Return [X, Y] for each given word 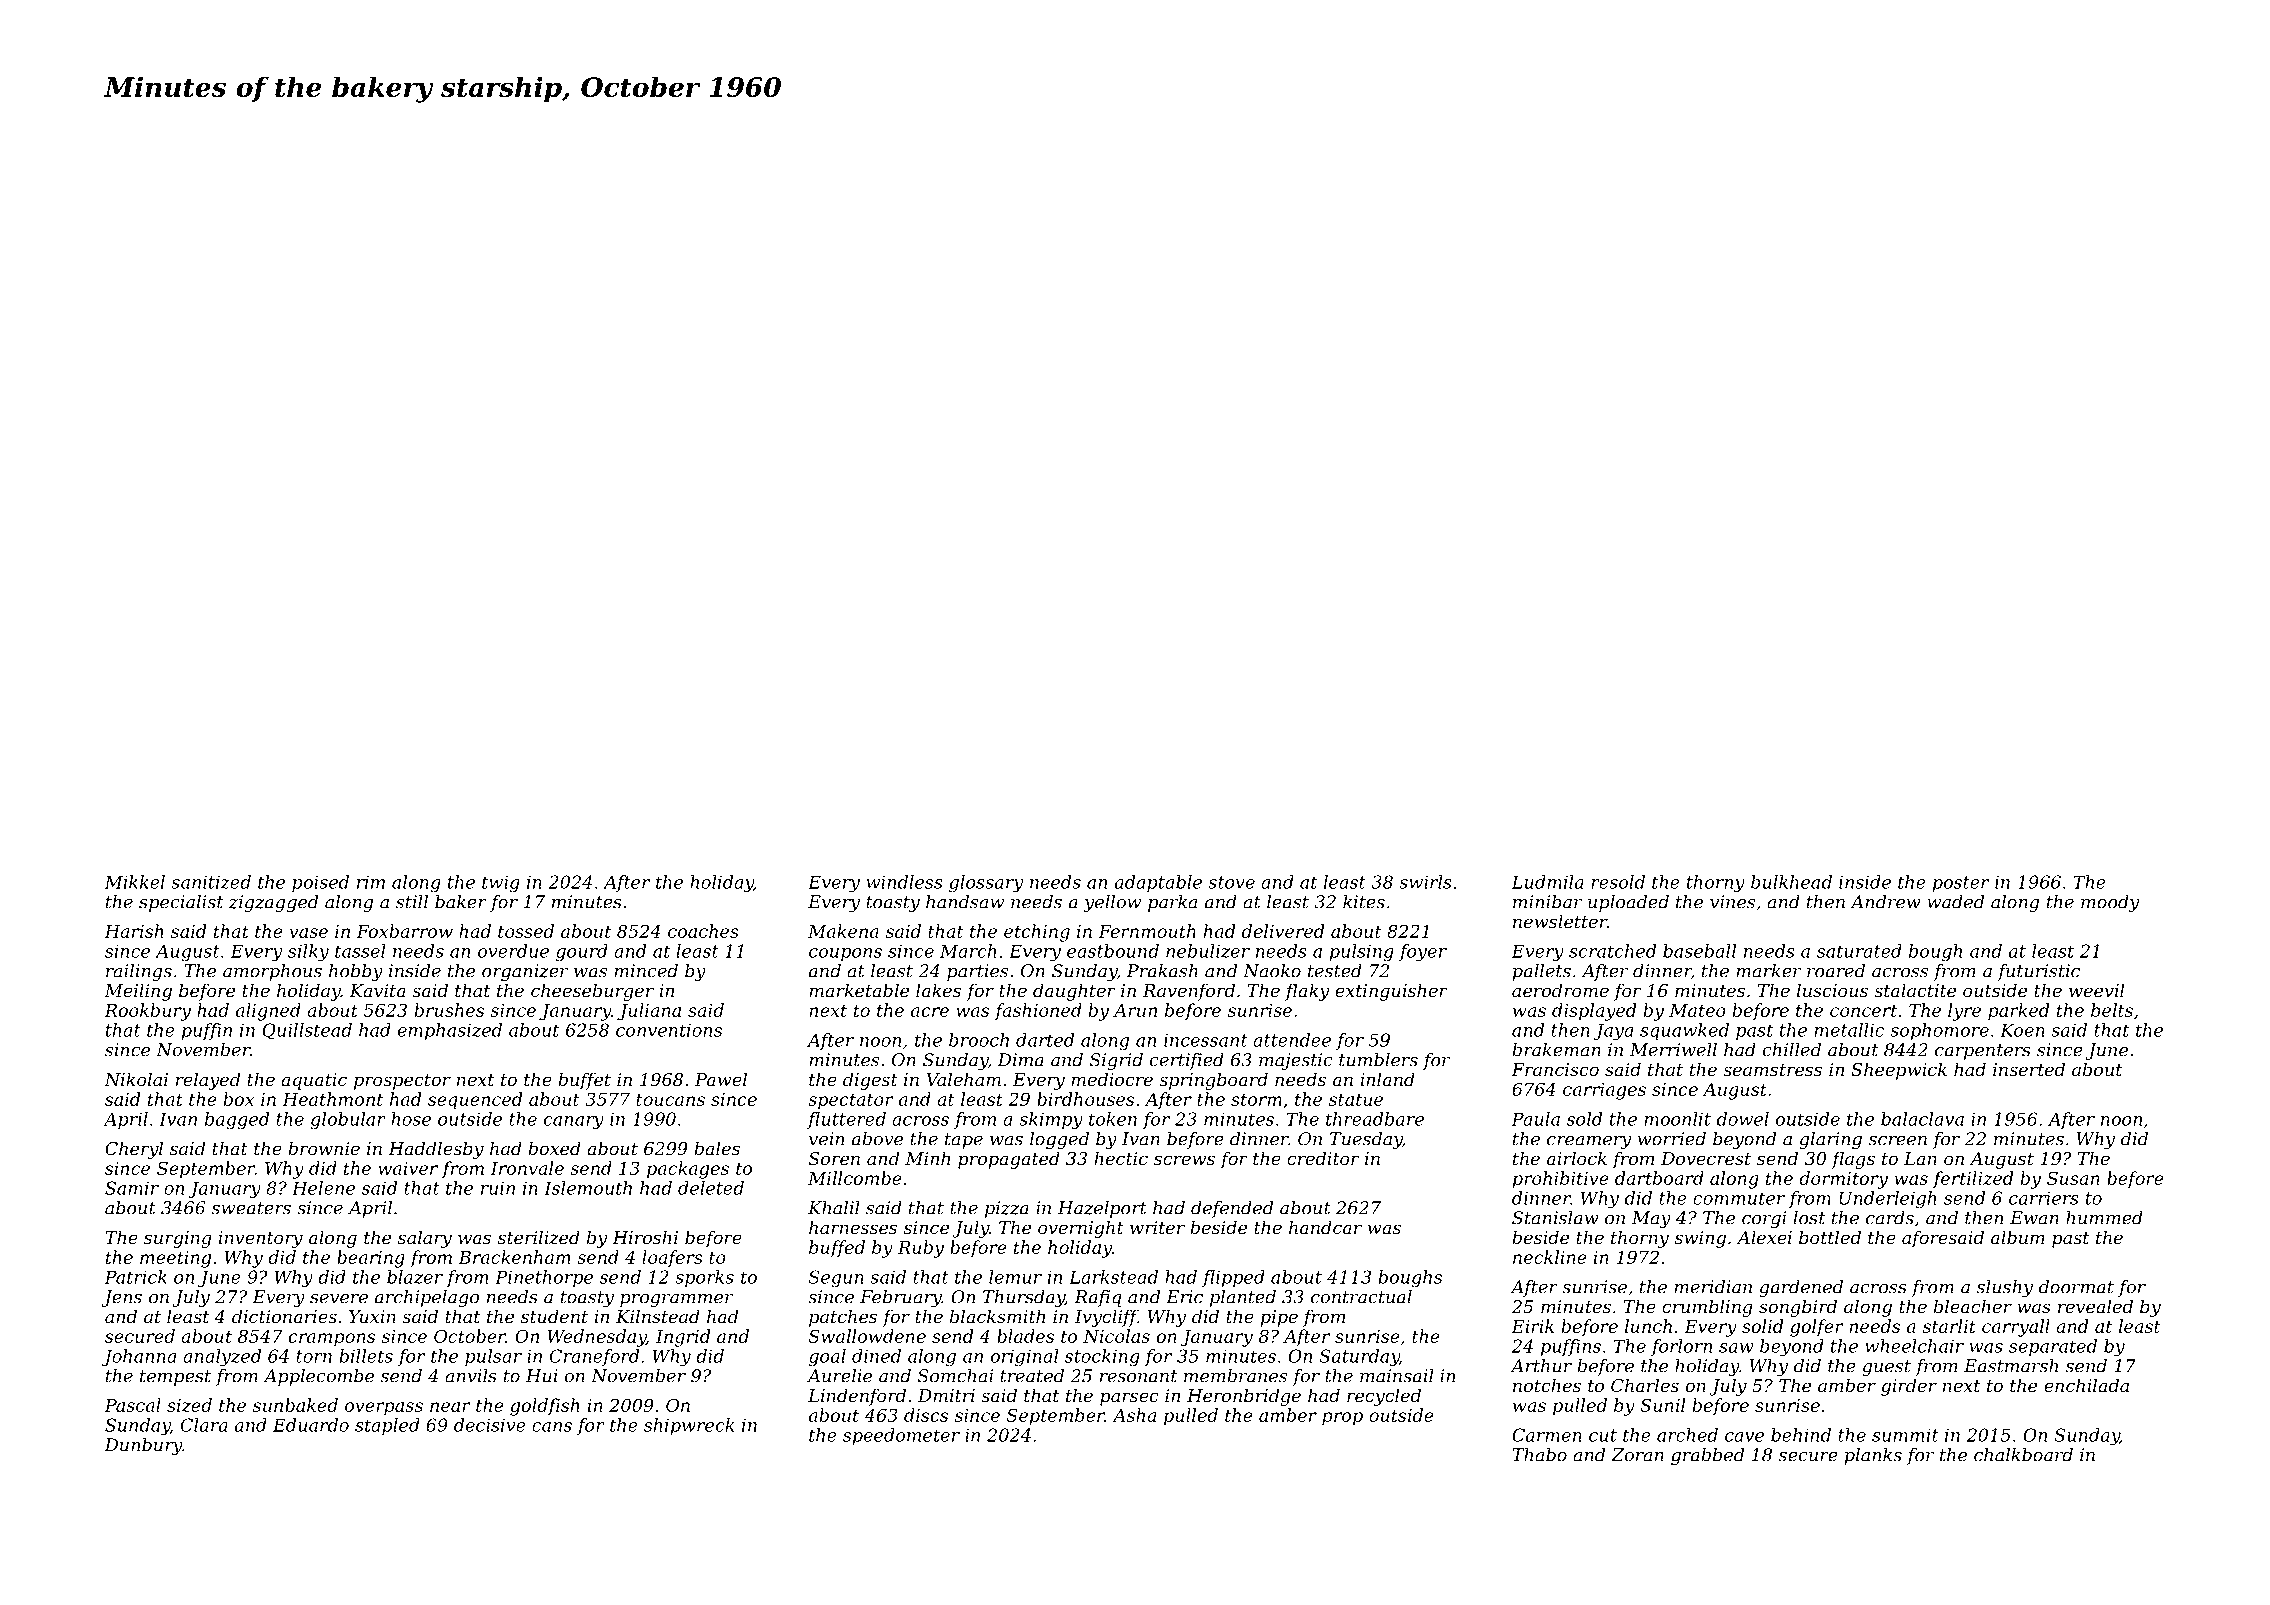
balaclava [1922, 1119]
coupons [845, 954]
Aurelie [839, 1376]
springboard [1213, 1081]
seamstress [1772, 1070]
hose [411, 1119]
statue [1356, 1099]
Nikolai [136, 1079]
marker [1768, 971]
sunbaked [295, 1405]
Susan [2073, 1178]
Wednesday [596, 1338]
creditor [1323, 1158]
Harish [134, 931]
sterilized [539, 1237]
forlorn [1681, 1347]
